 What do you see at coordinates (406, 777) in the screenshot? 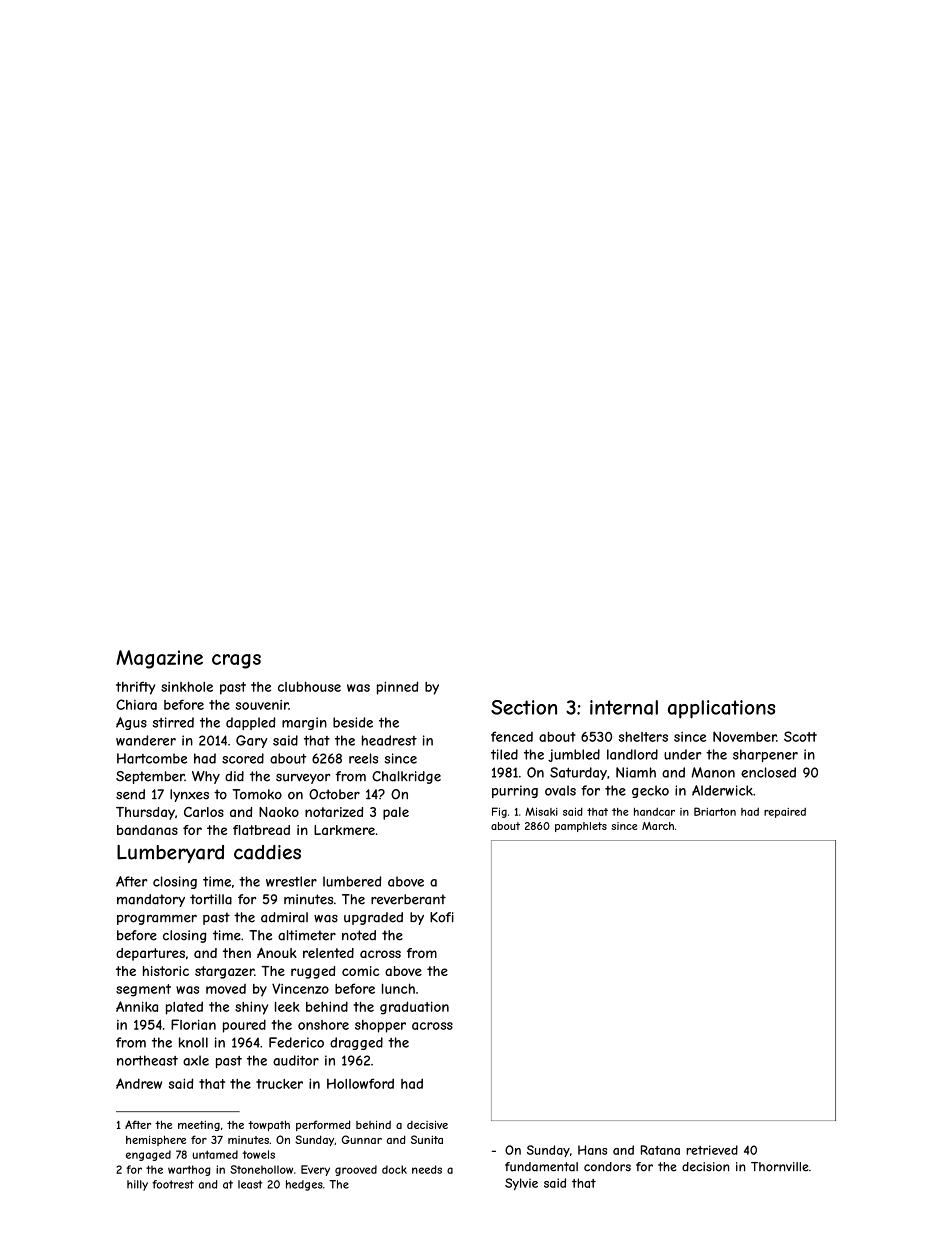
I see `Chalkridge` at bounding box center [406, 777].
